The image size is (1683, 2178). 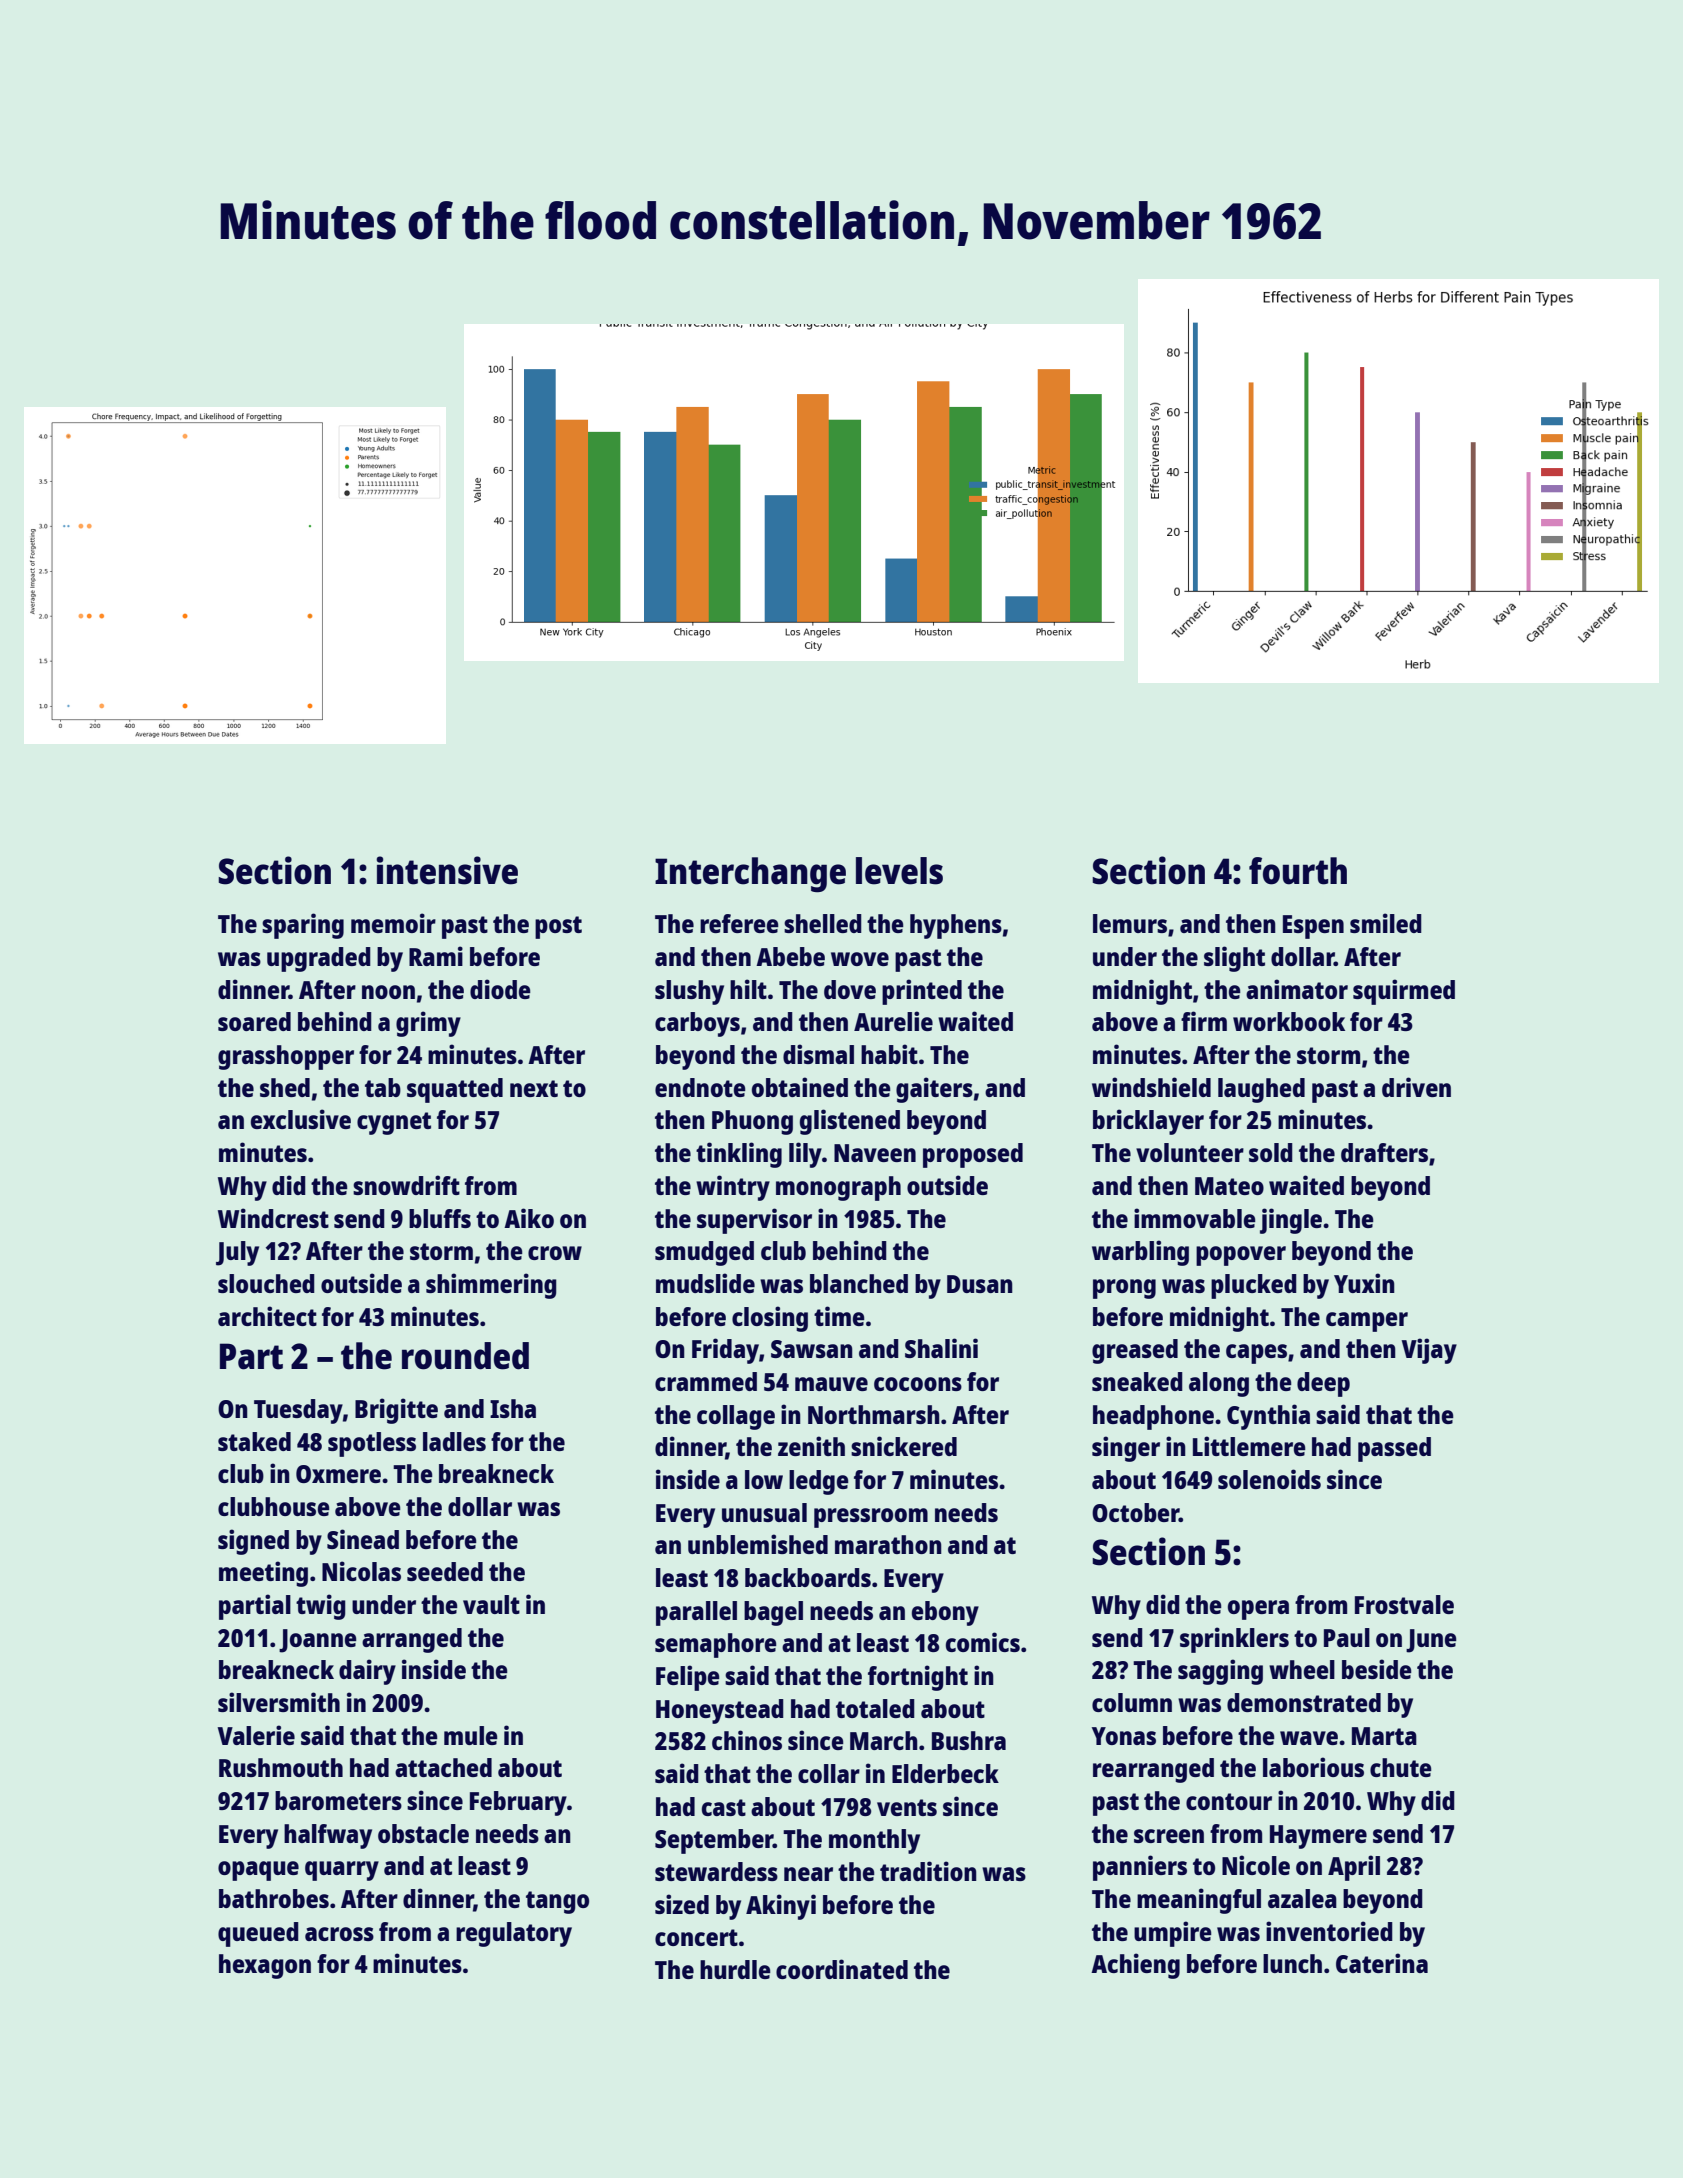 What do you see at coordinates (1130, 923) in the document?
I see `lemurs` at bounding box center [1130, 923].
